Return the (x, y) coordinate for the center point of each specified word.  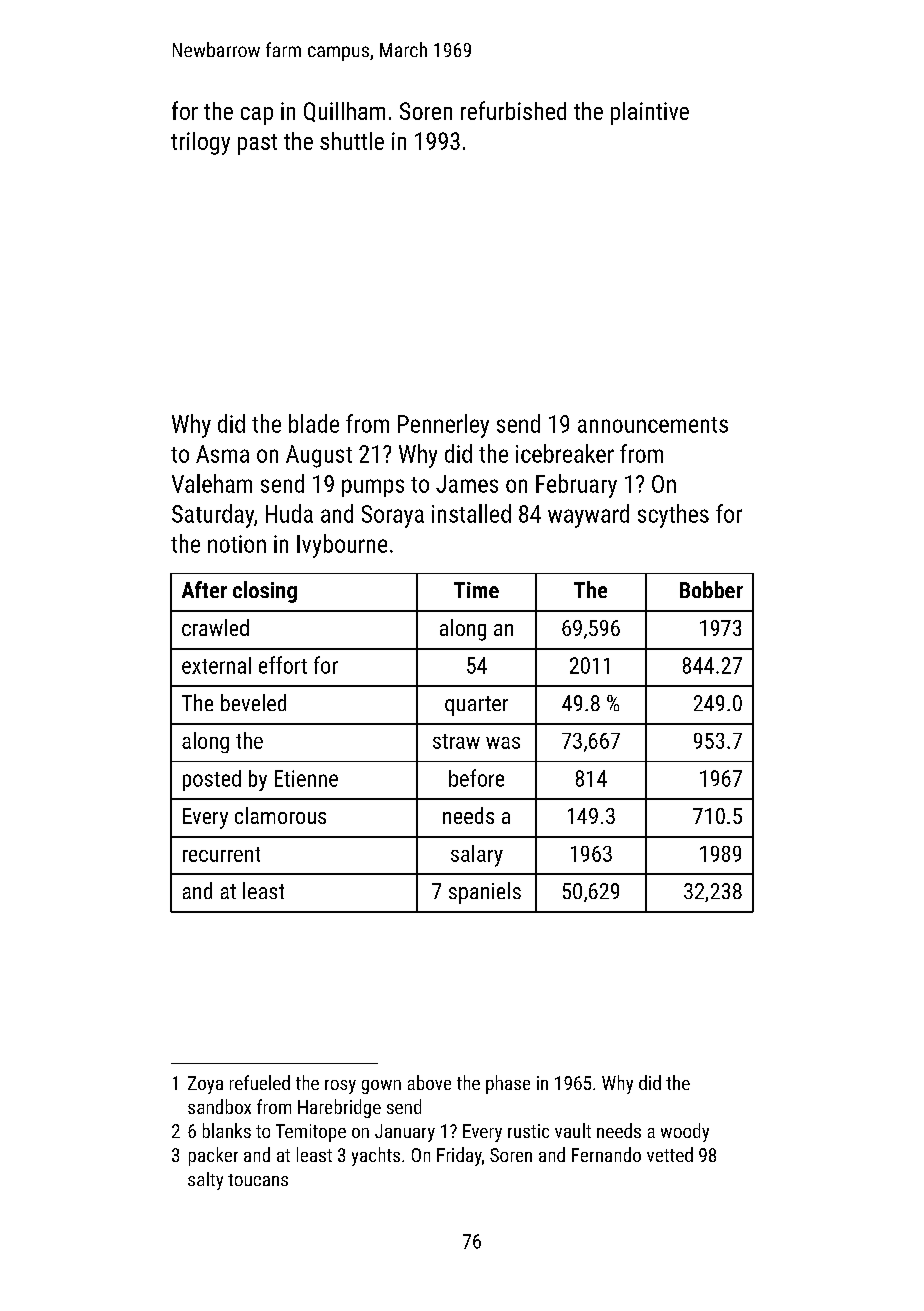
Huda (289, 513)
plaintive (650, 113)
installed (471, 513)
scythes (673, 516)
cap (257, 116)
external (216, 665)
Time (476, 590)
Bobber (711, 589)
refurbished (513, 110)
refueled (260, 1082)
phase (508, 1084)
